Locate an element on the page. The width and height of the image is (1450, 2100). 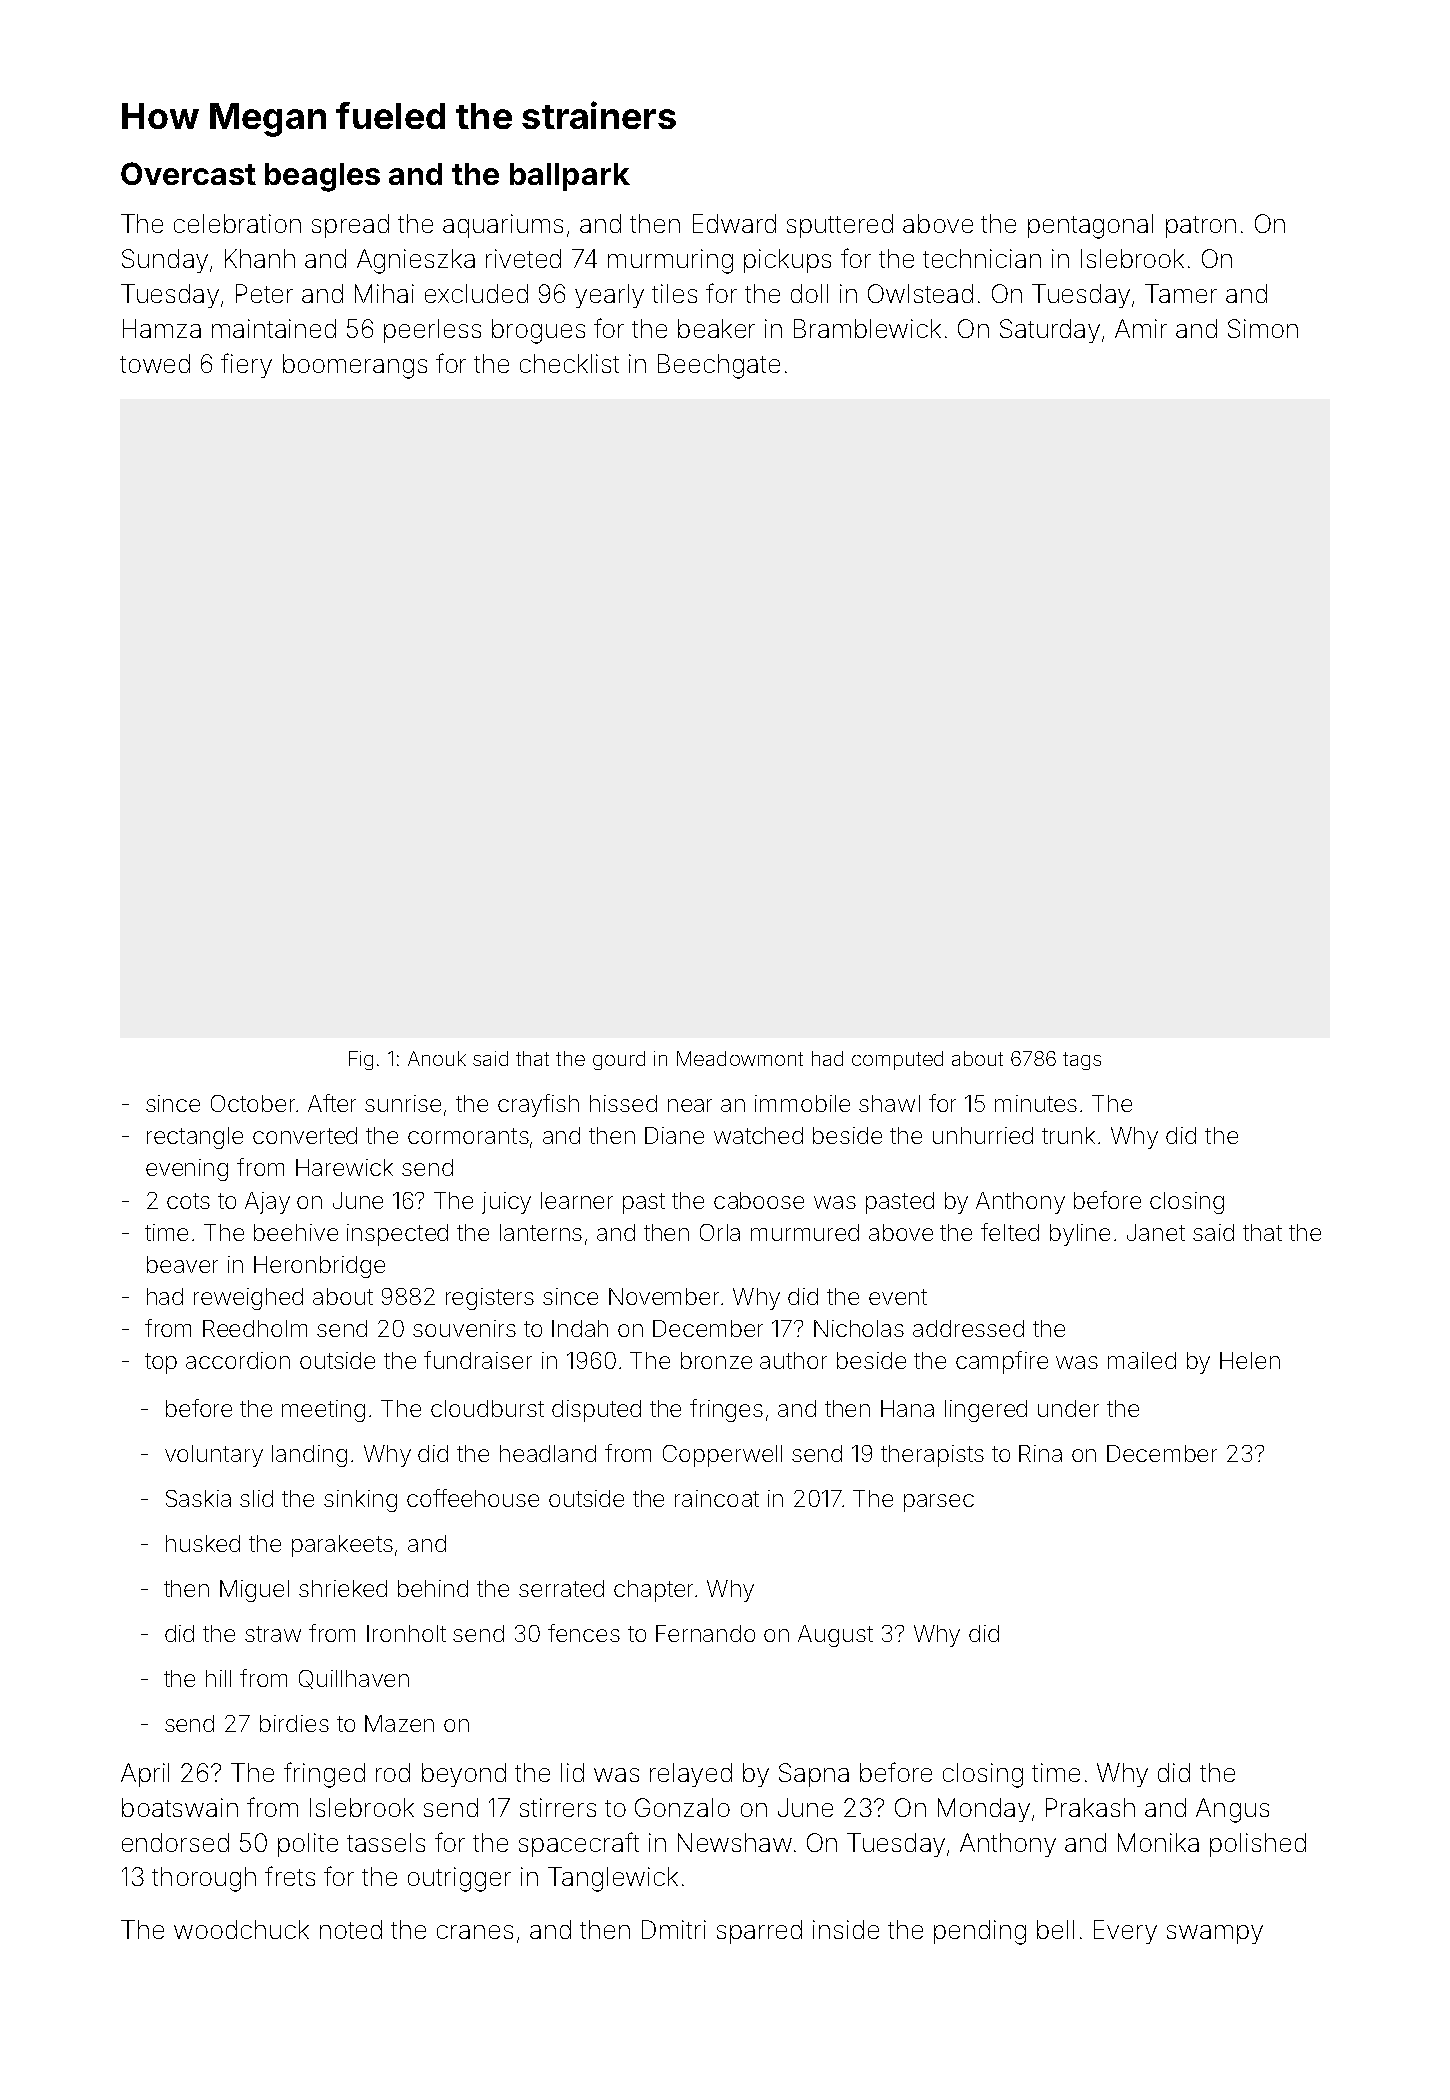
patron is located at coordinates (1201, 227).
